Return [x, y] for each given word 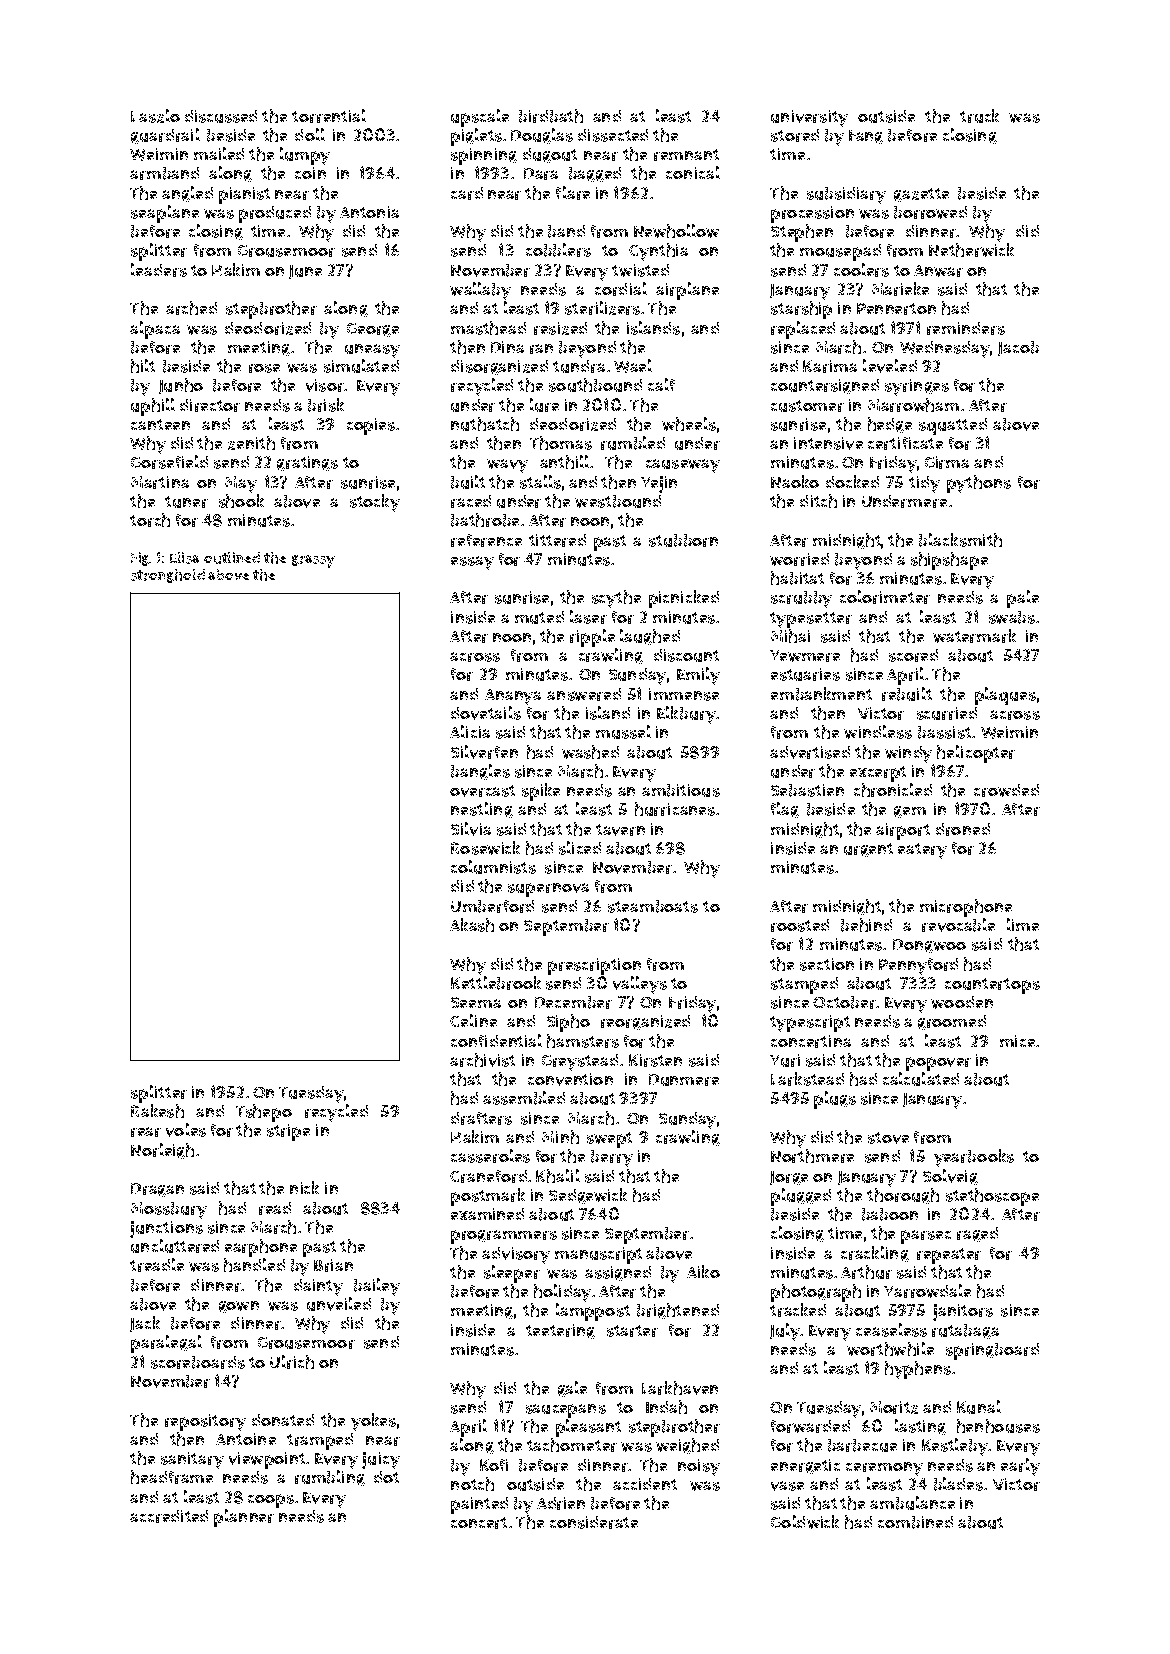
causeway [683, 466]
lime [1023, 924]
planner [244, 1518]
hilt [143, 366]
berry [612, 1158]
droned [963, 829]
